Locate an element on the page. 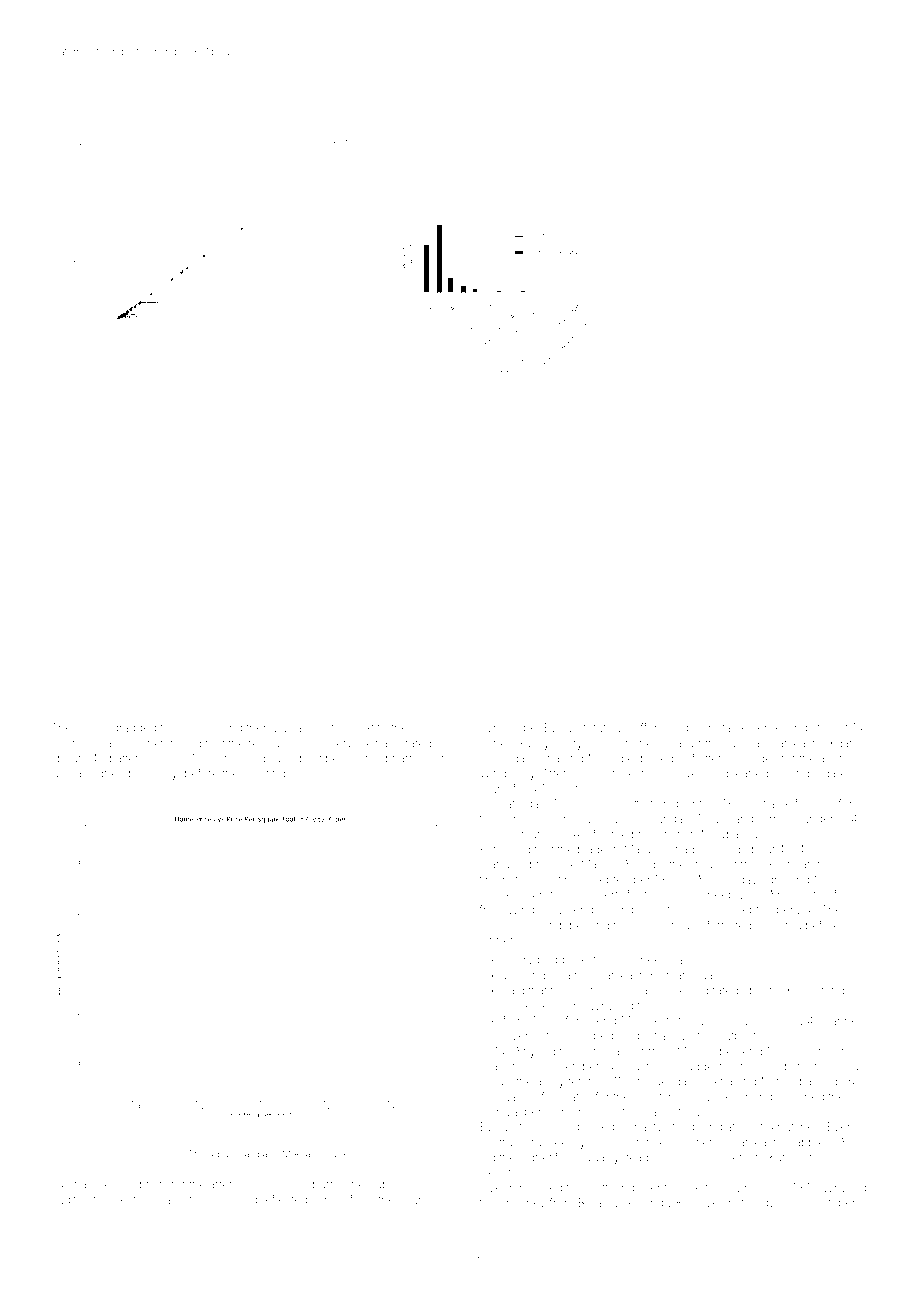  Mourad is located at coordinates (237, 1199).
